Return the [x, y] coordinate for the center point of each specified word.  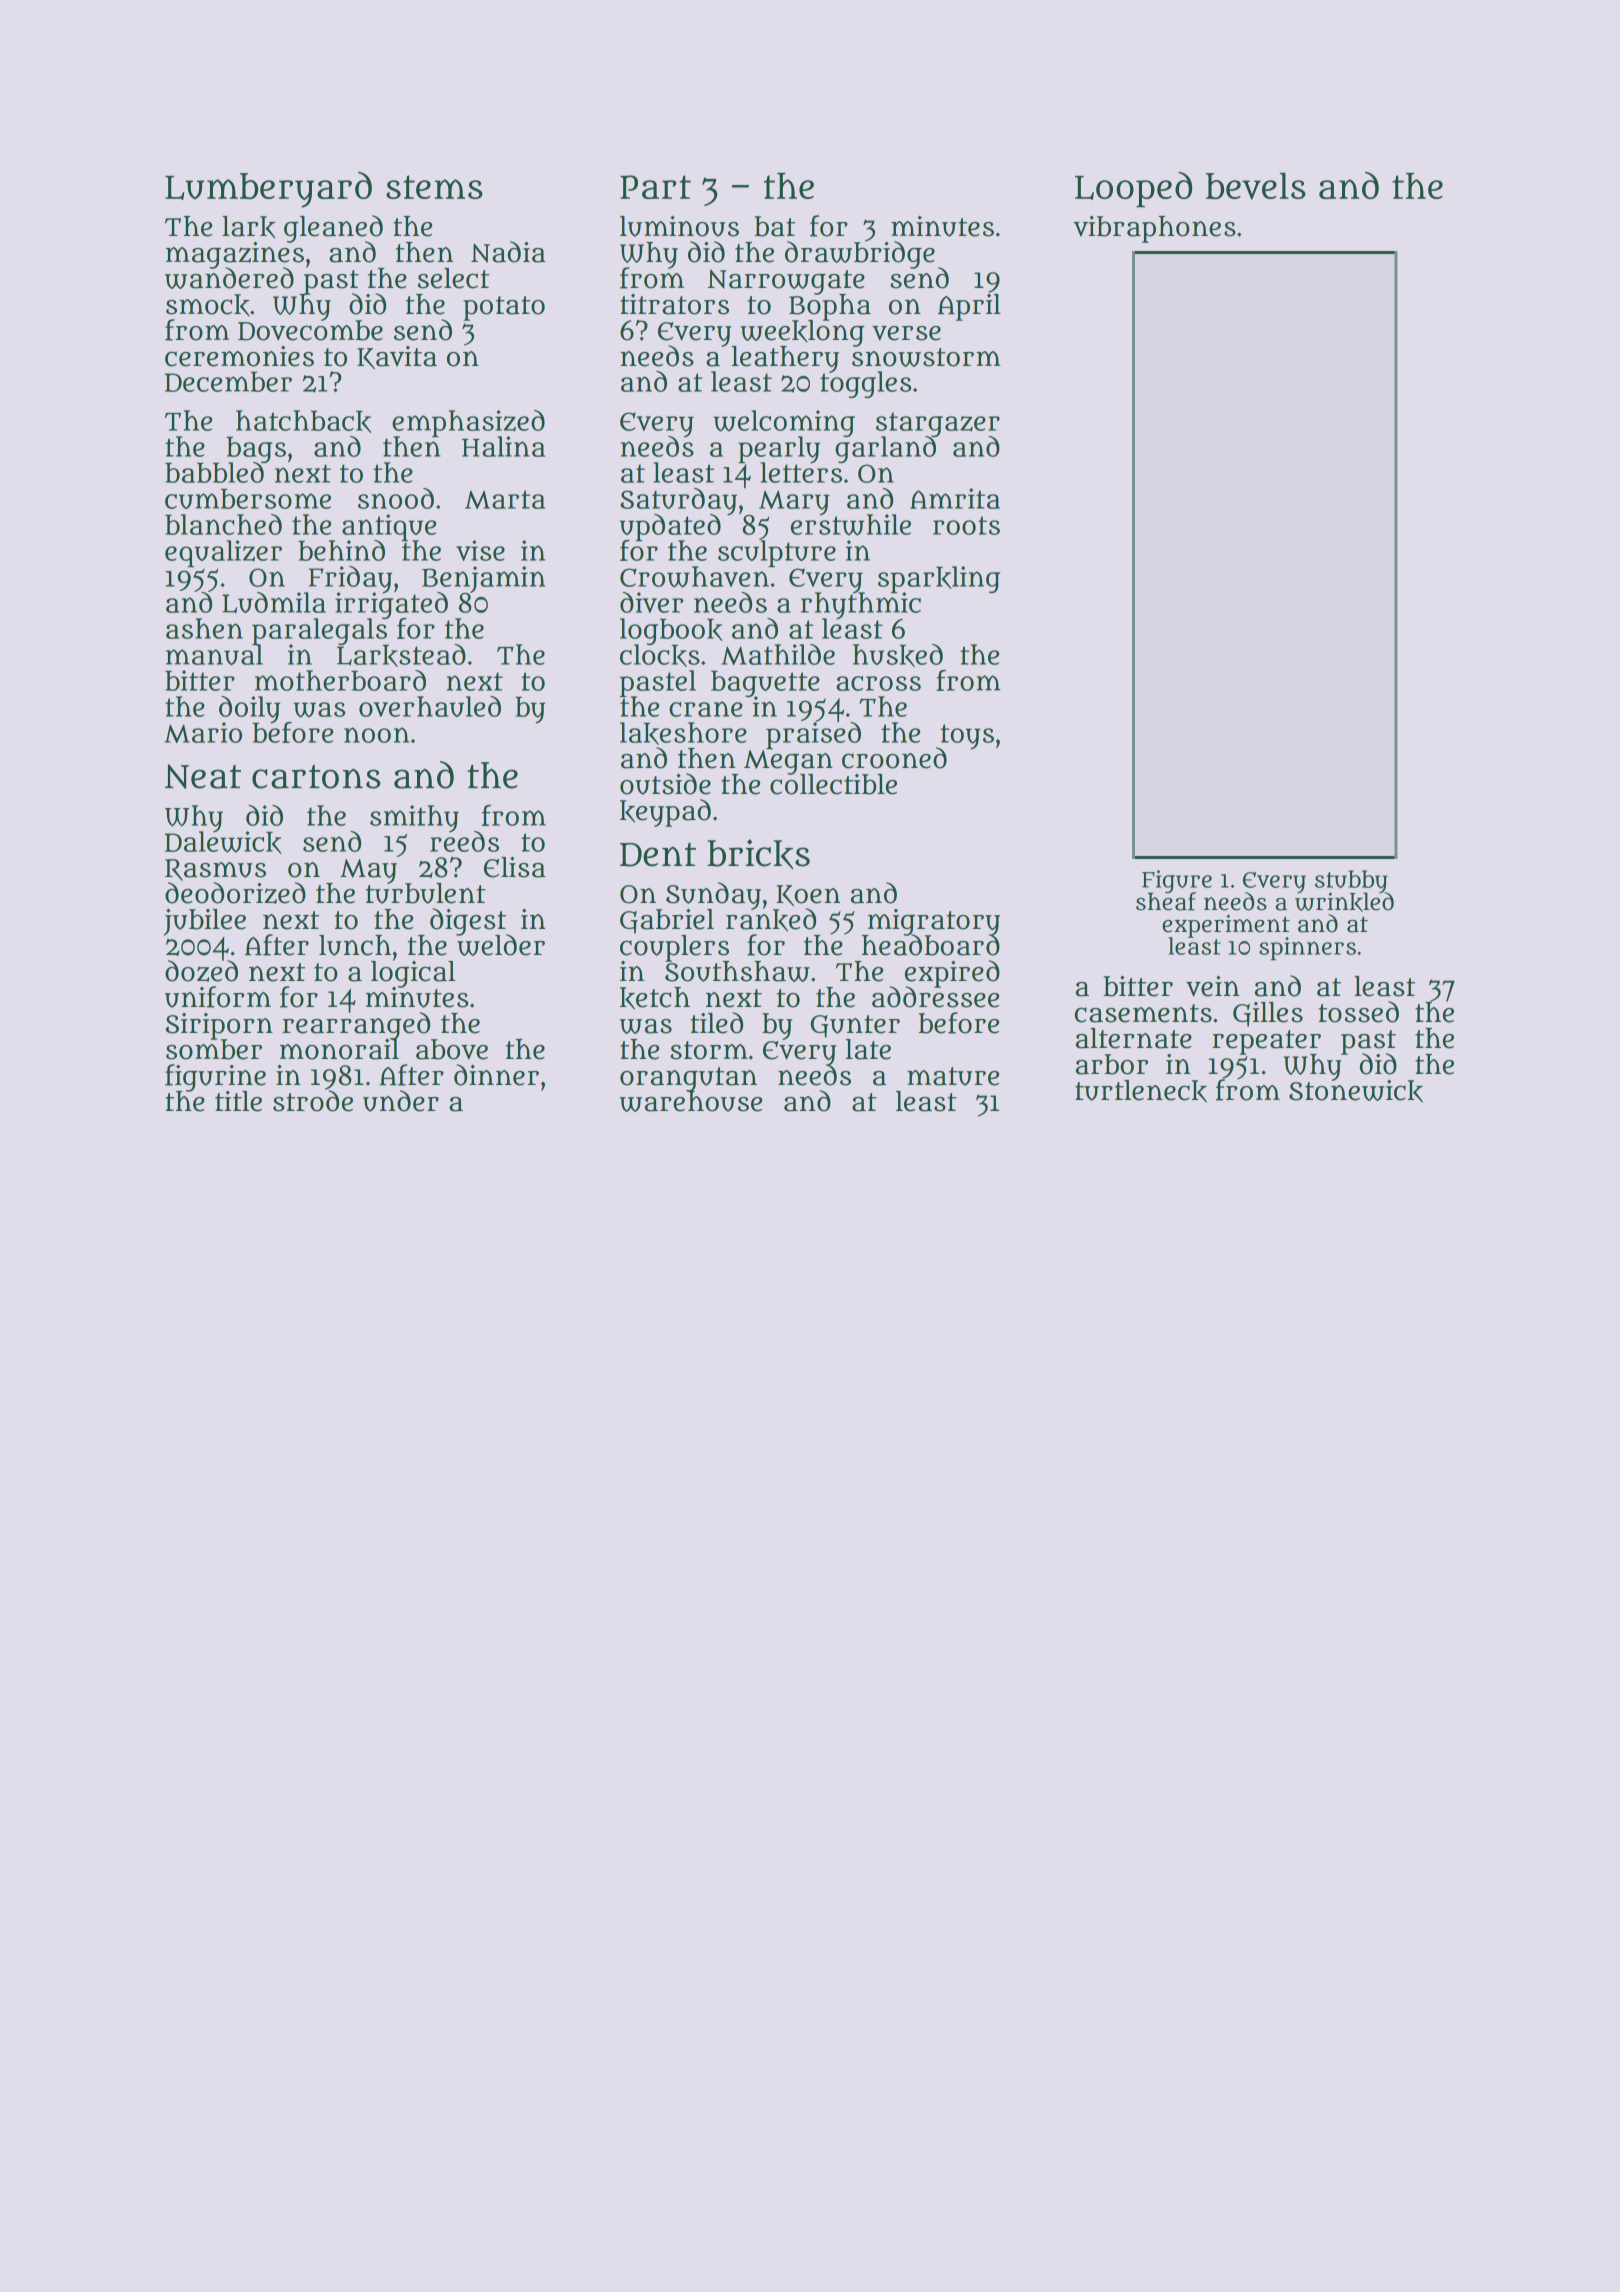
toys [967, 736]
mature [953, 1076]
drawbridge [860, 254]
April [969, 307]
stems [434, 187]
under [401, 1101]
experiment [1226, 925]
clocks [660, 656]
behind [341, 550]
